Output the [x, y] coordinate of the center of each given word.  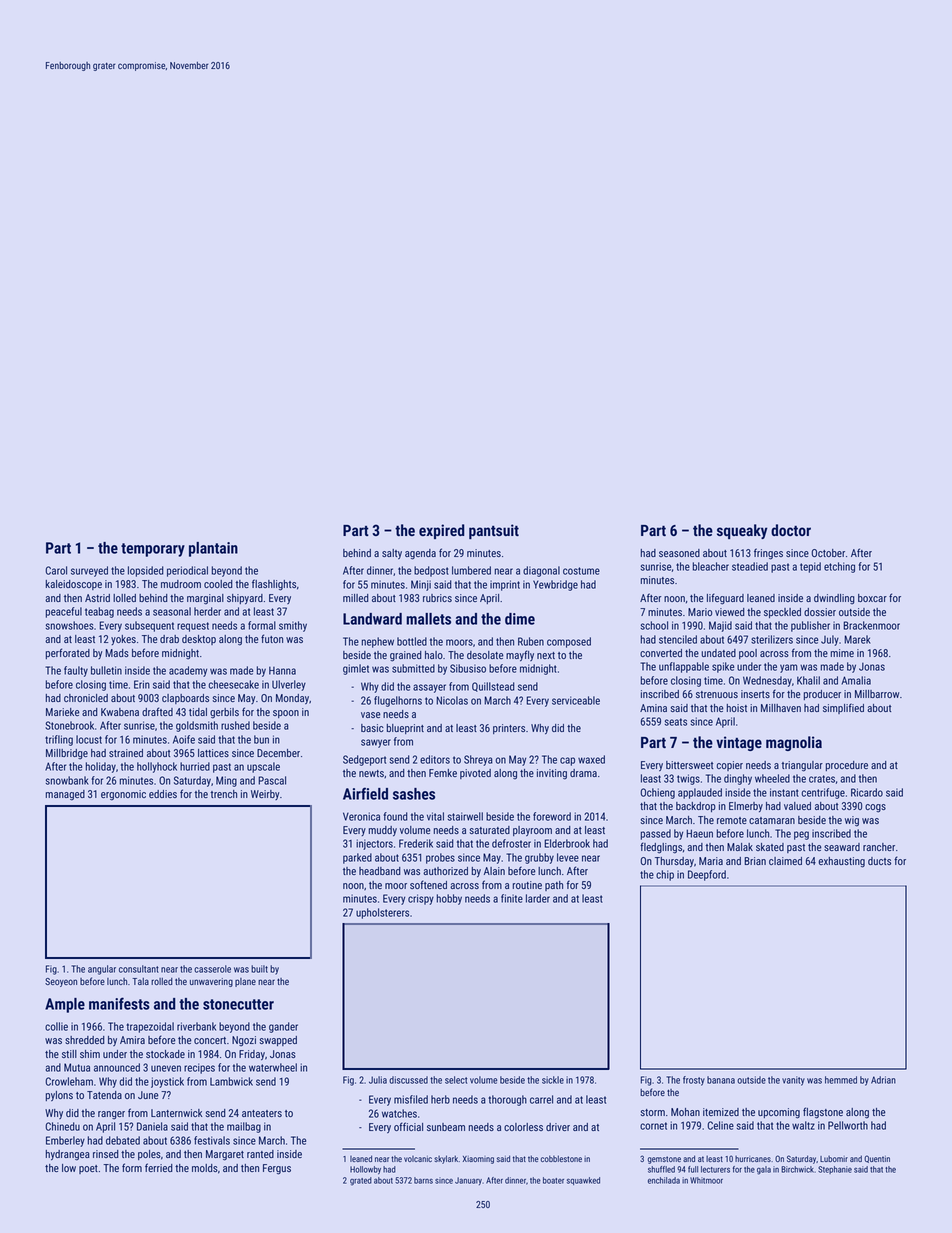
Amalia [856, 680]
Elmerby [746, 807]
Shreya [478, 760]
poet [88, 1169]
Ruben [531, 641]
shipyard [245, 599]
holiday [101, 767]
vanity [793, 1081]
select [456, 1080]
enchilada [664, 1180]
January [468, 1181]
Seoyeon [61, 982]
